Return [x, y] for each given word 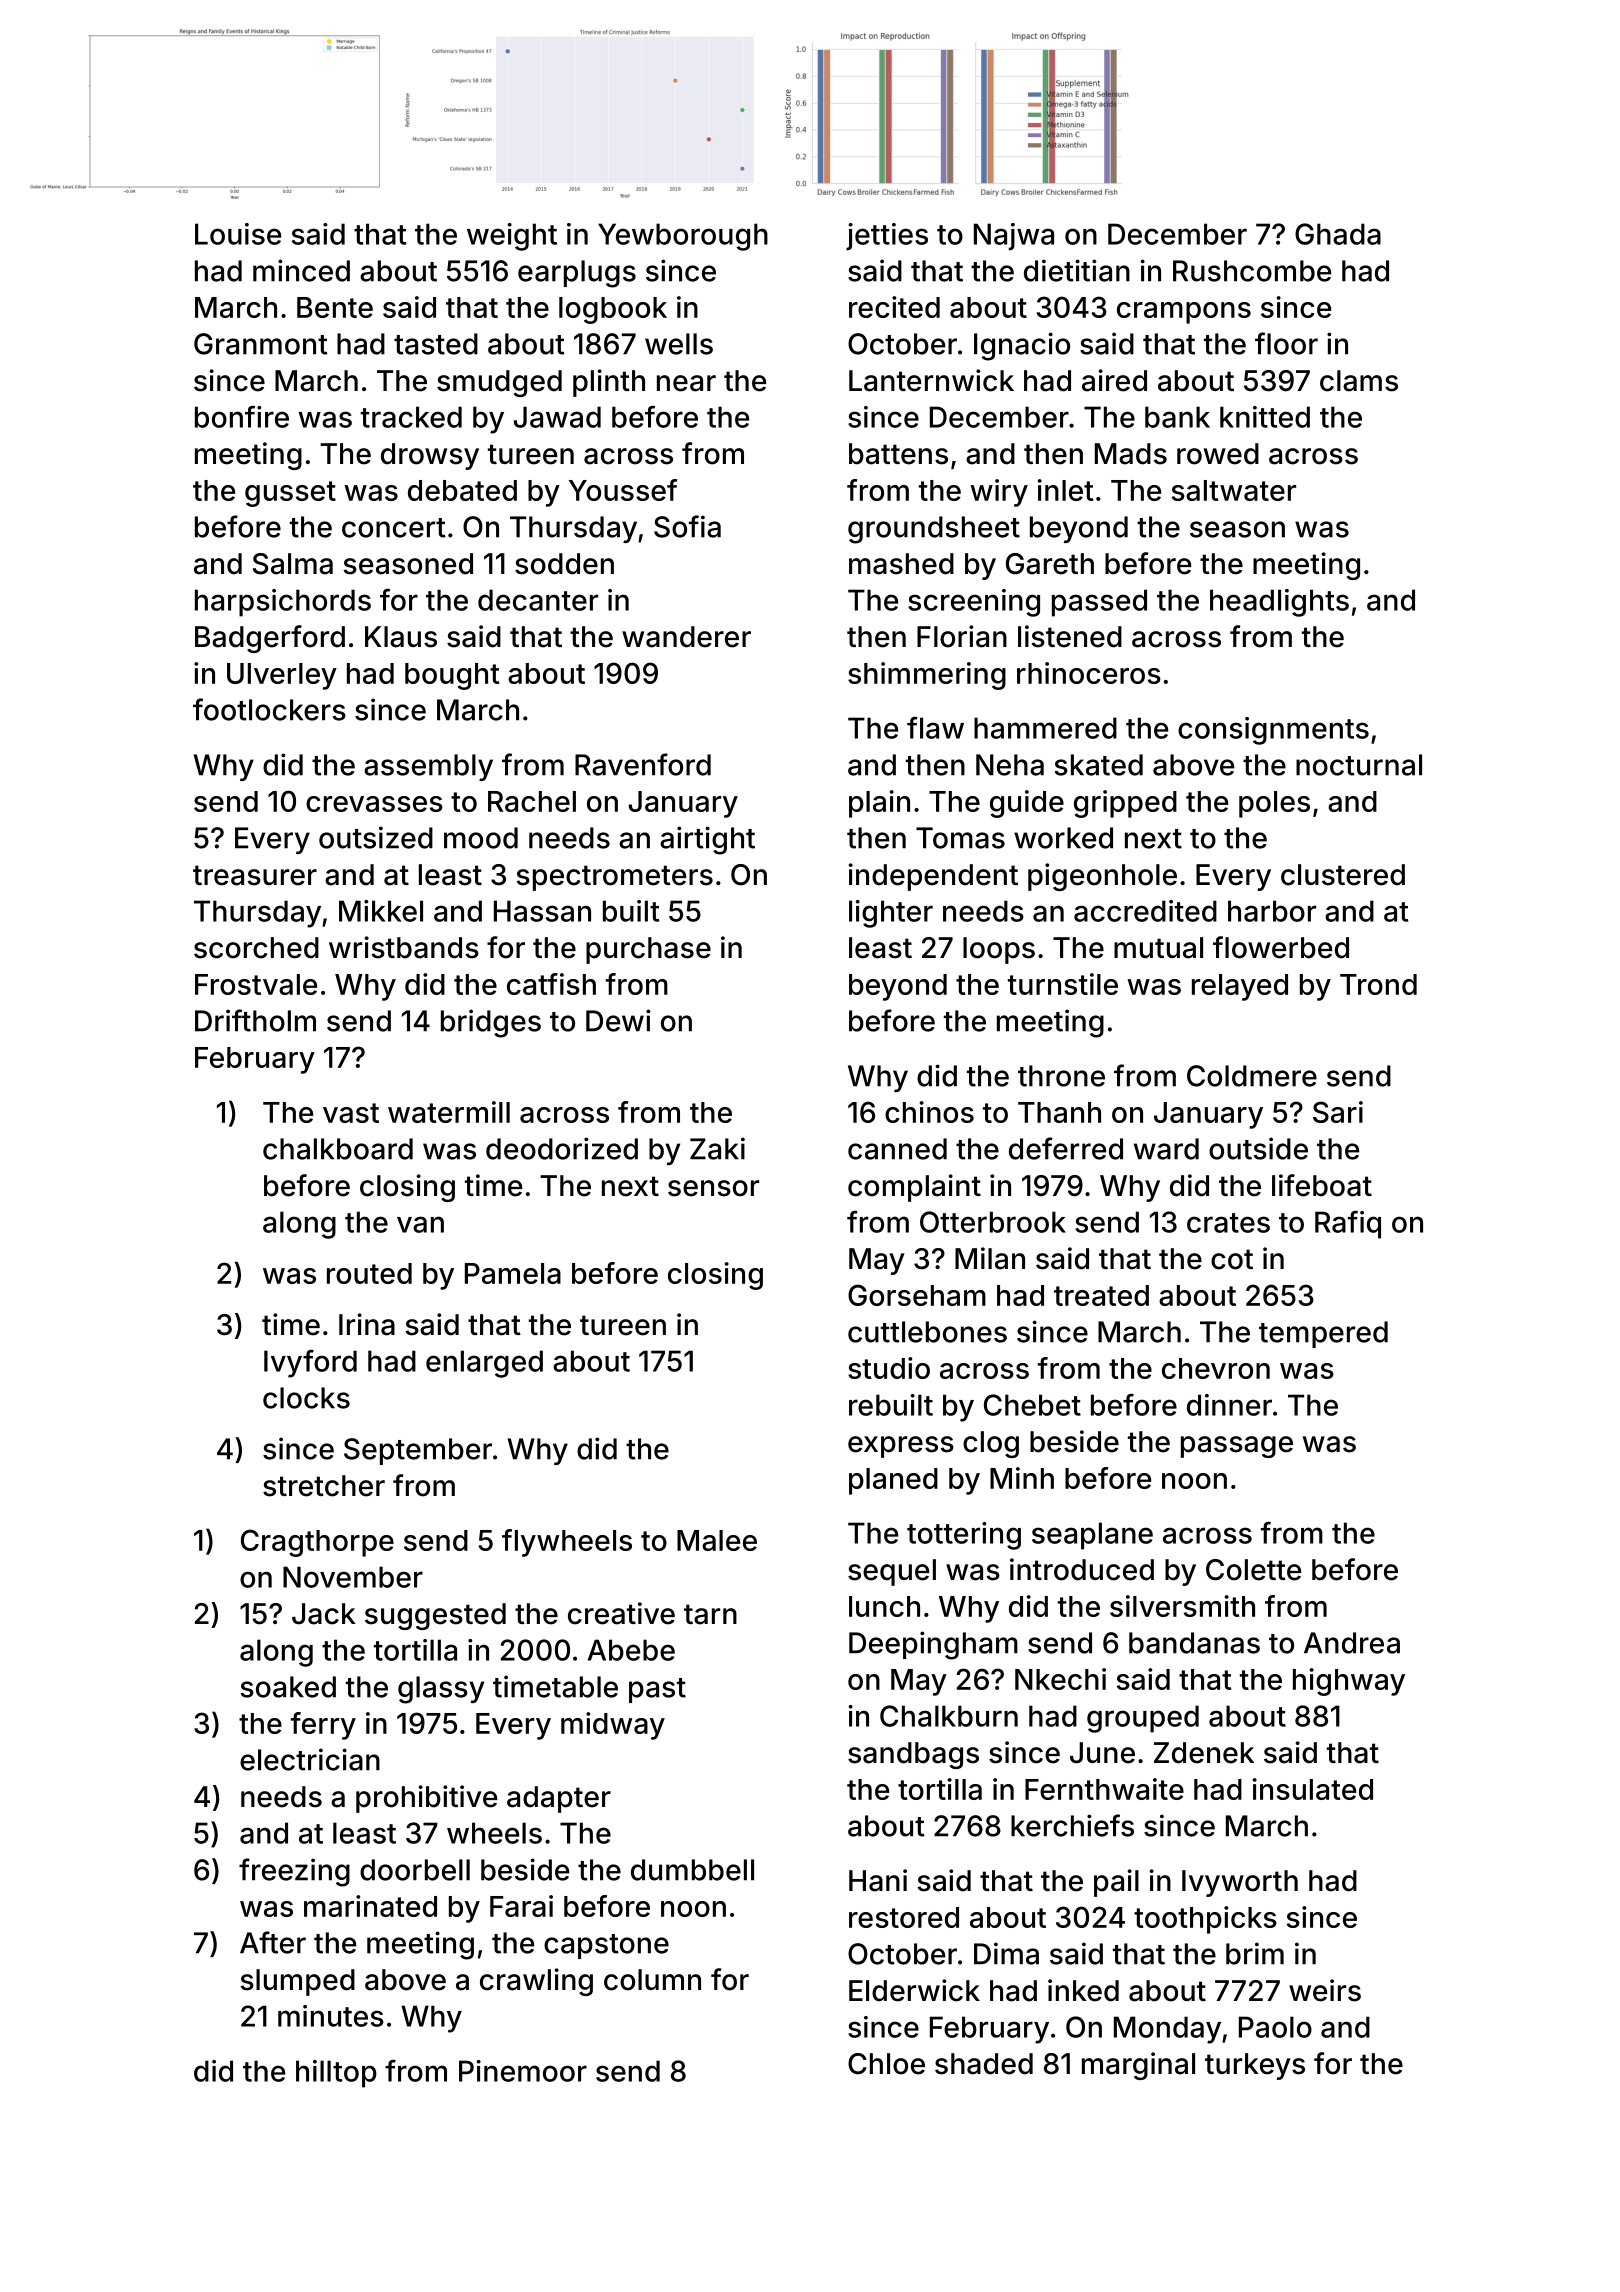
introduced [1082, 1569]
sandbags [913, 1755]
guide [1027, 804]
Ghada [1338, 234]
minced [301, 270]
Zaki [717, 1148]
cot [1232, 1259]
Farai [521, 1906]
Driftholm [255, 1020]
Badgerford [270, 639]
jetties [887, 237]
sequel [892, 1572]
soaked [288, 1687]
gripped [1125, 804]
